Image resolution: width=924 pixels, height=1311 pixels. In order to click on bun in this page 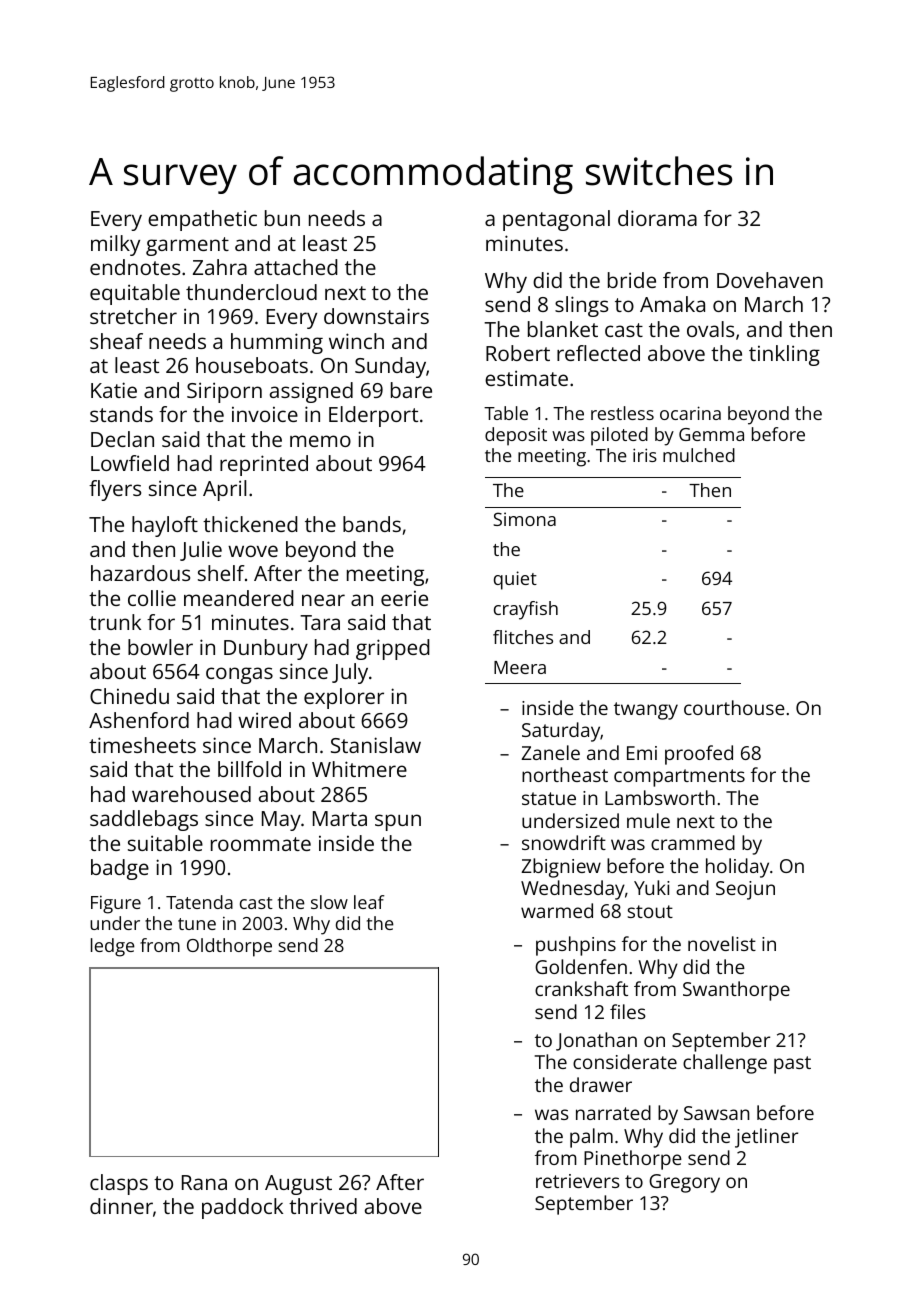, I will do `click(282, 218)`.
